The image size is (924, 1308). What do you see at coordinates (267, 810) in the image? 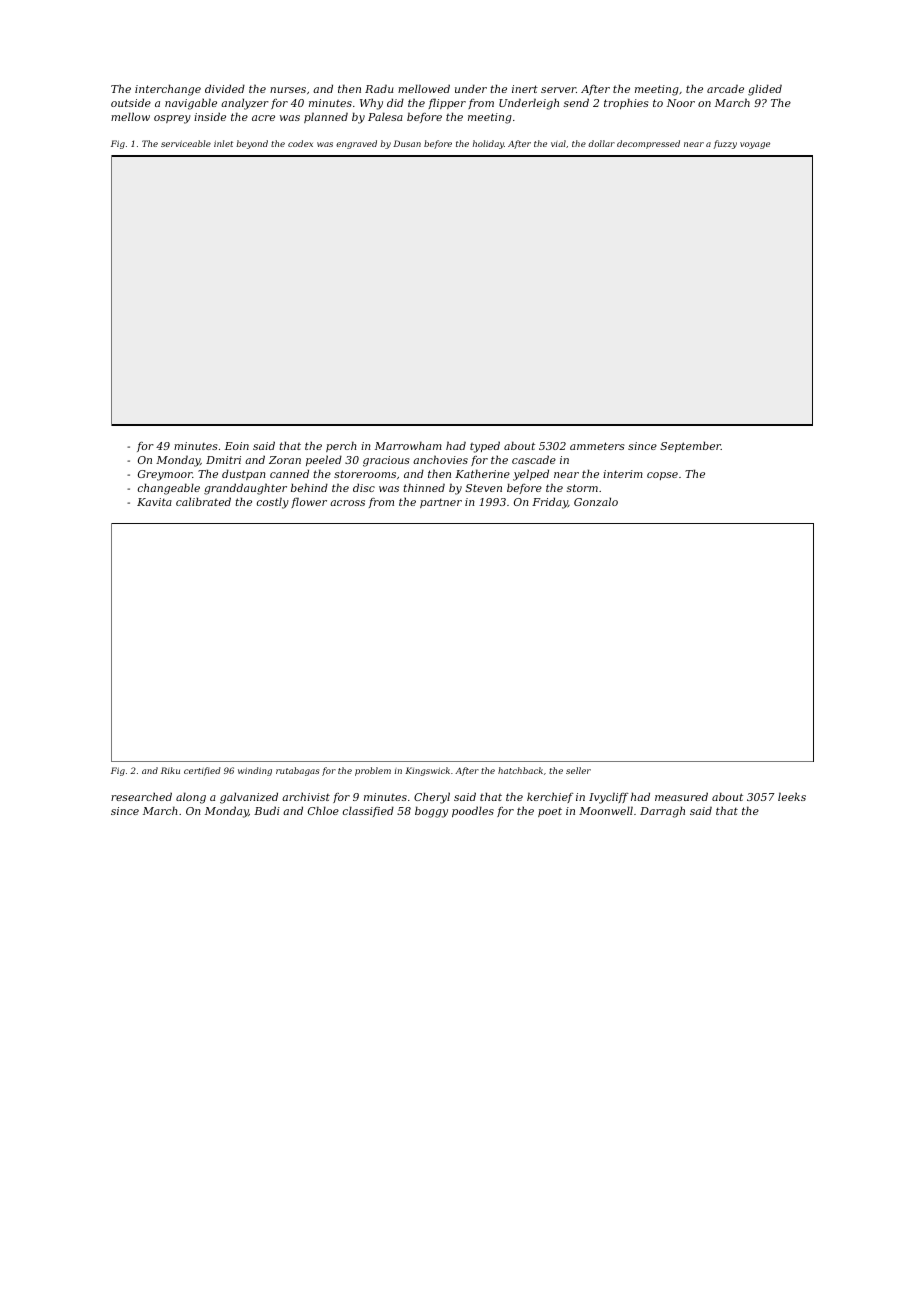
I see `Budi` at bounding box center [267, 810].
